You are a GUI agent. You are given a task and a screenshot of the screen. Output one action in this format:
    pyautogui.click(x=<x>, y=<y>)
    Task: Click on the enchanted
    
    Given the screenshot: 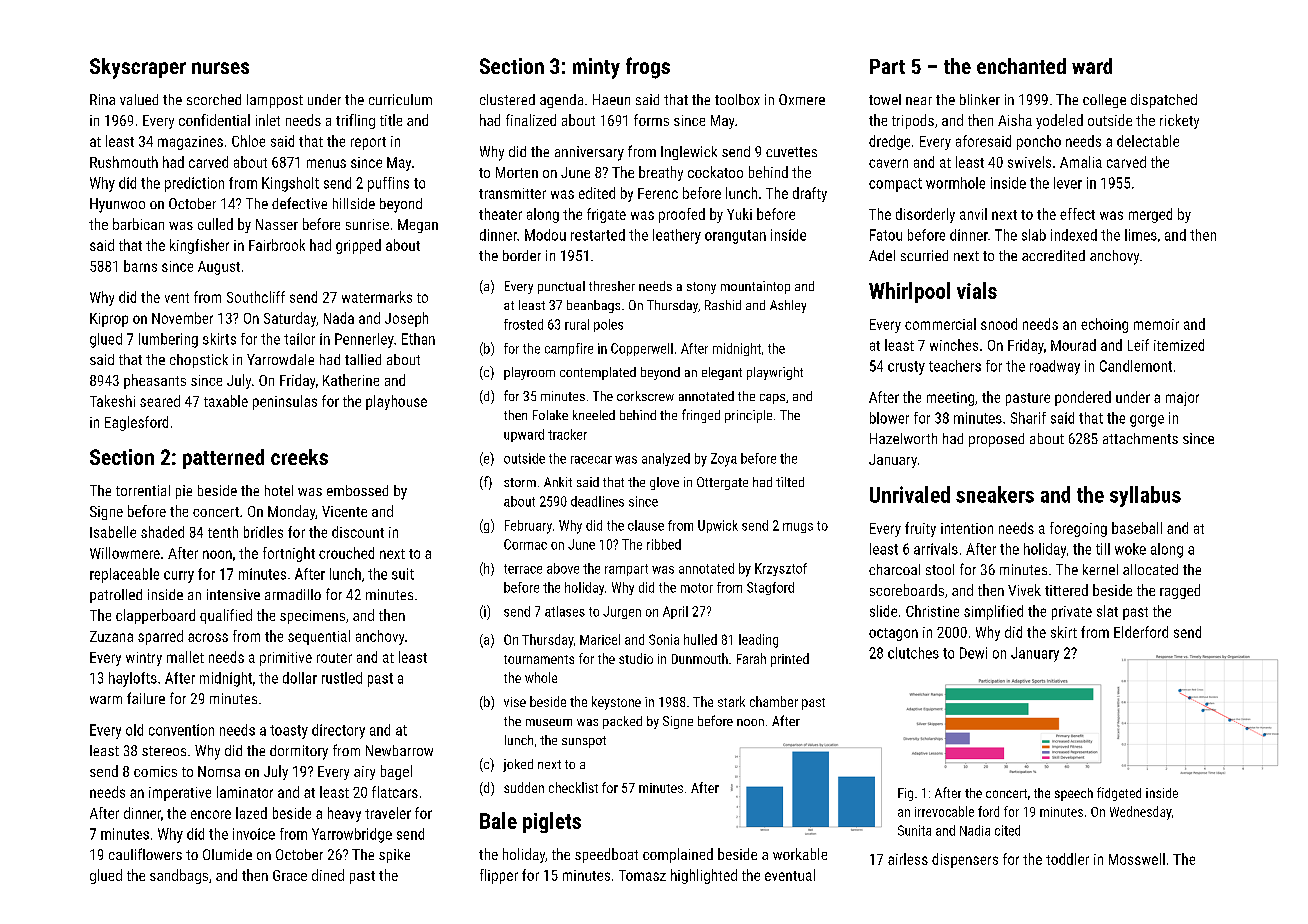 What is the action you would take?
    pyautogui.click(x=1021, y=66)
